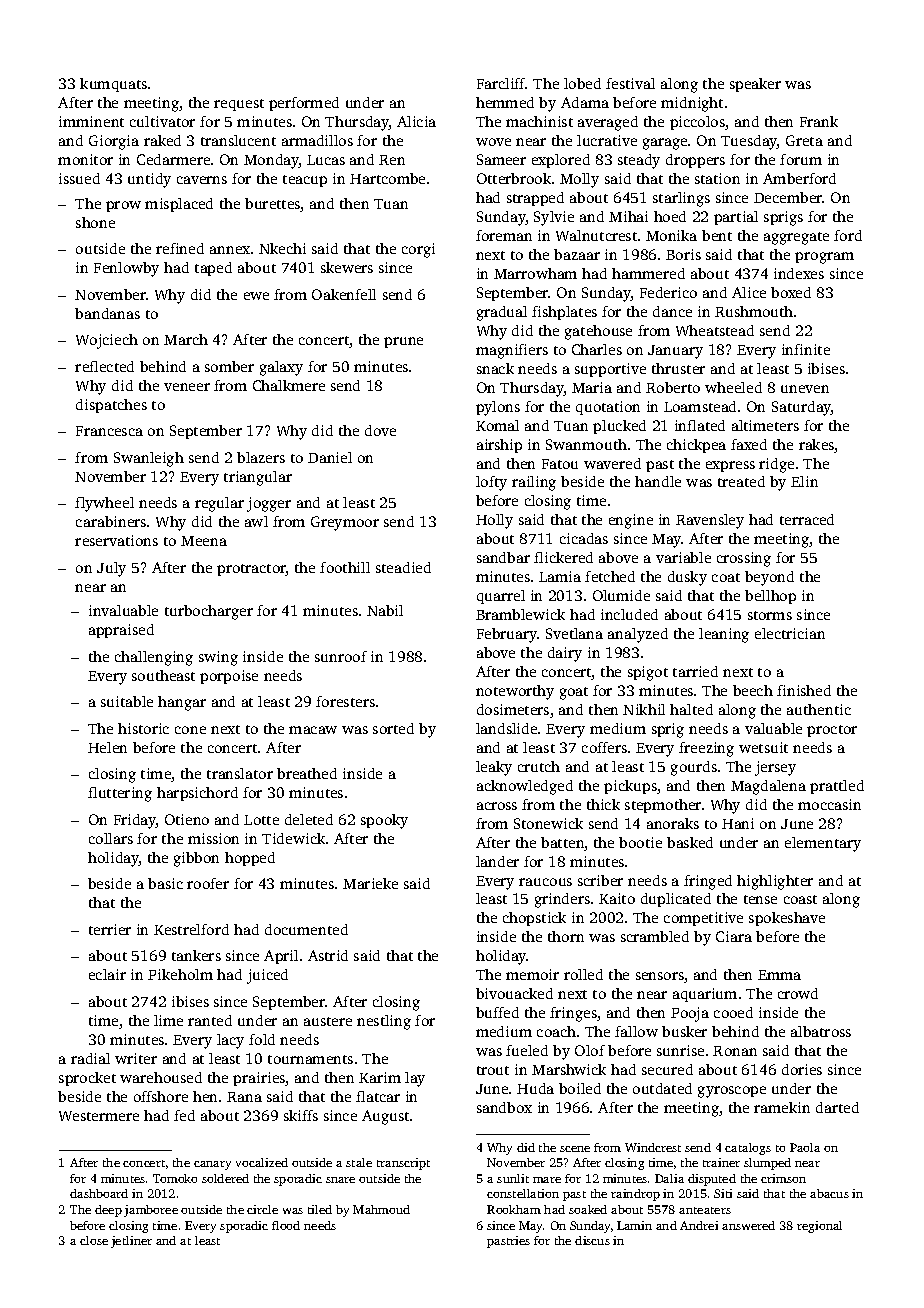 The height and width of the document is (1308, 924). Describe the element at coordinates (281, 957) in the document. I see `April` at that location.
